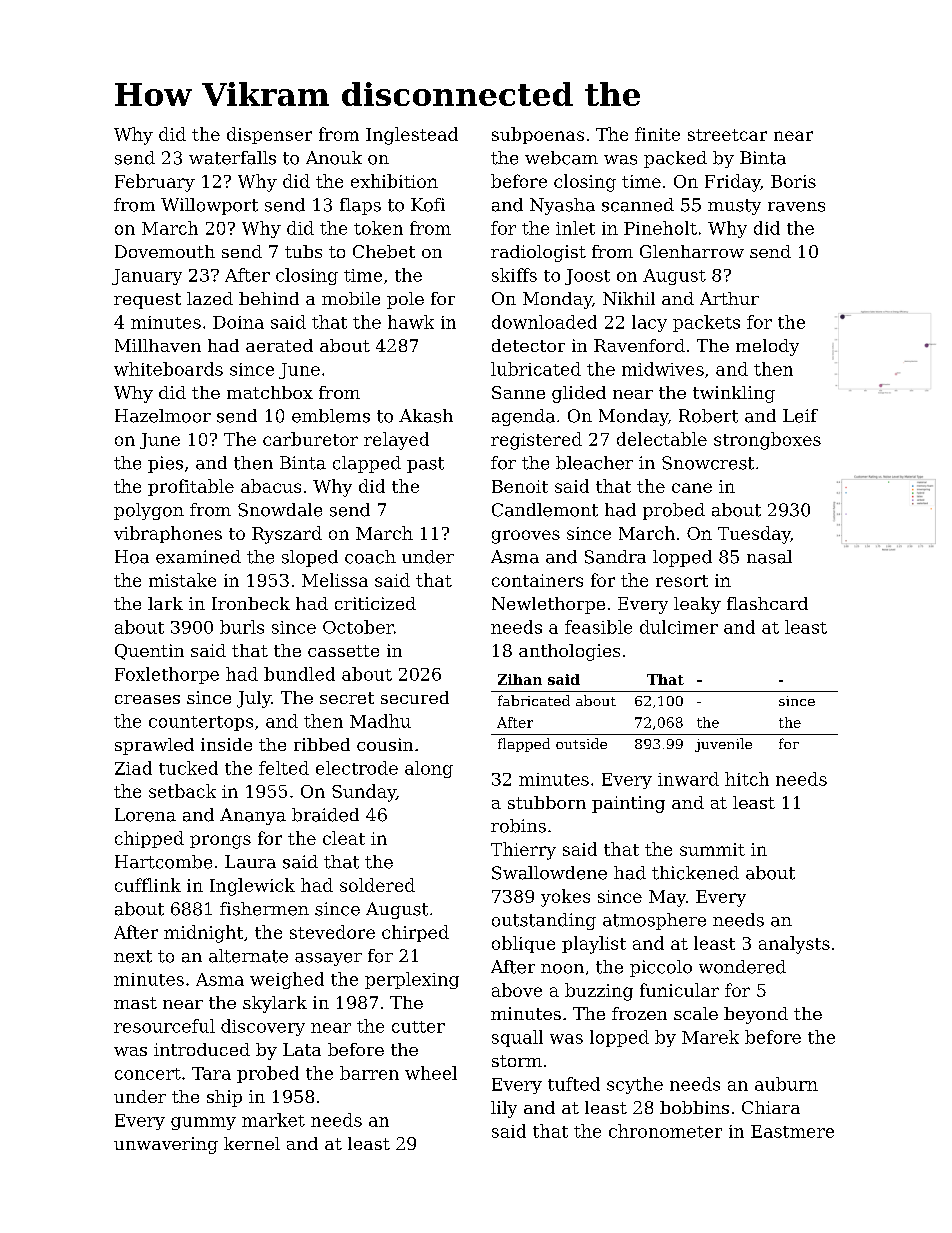 This document has height=1233, width=952. What do you see at coordinates (412, 136) in the document?
I see `Inglestead` at bounding box center [412, 136].
